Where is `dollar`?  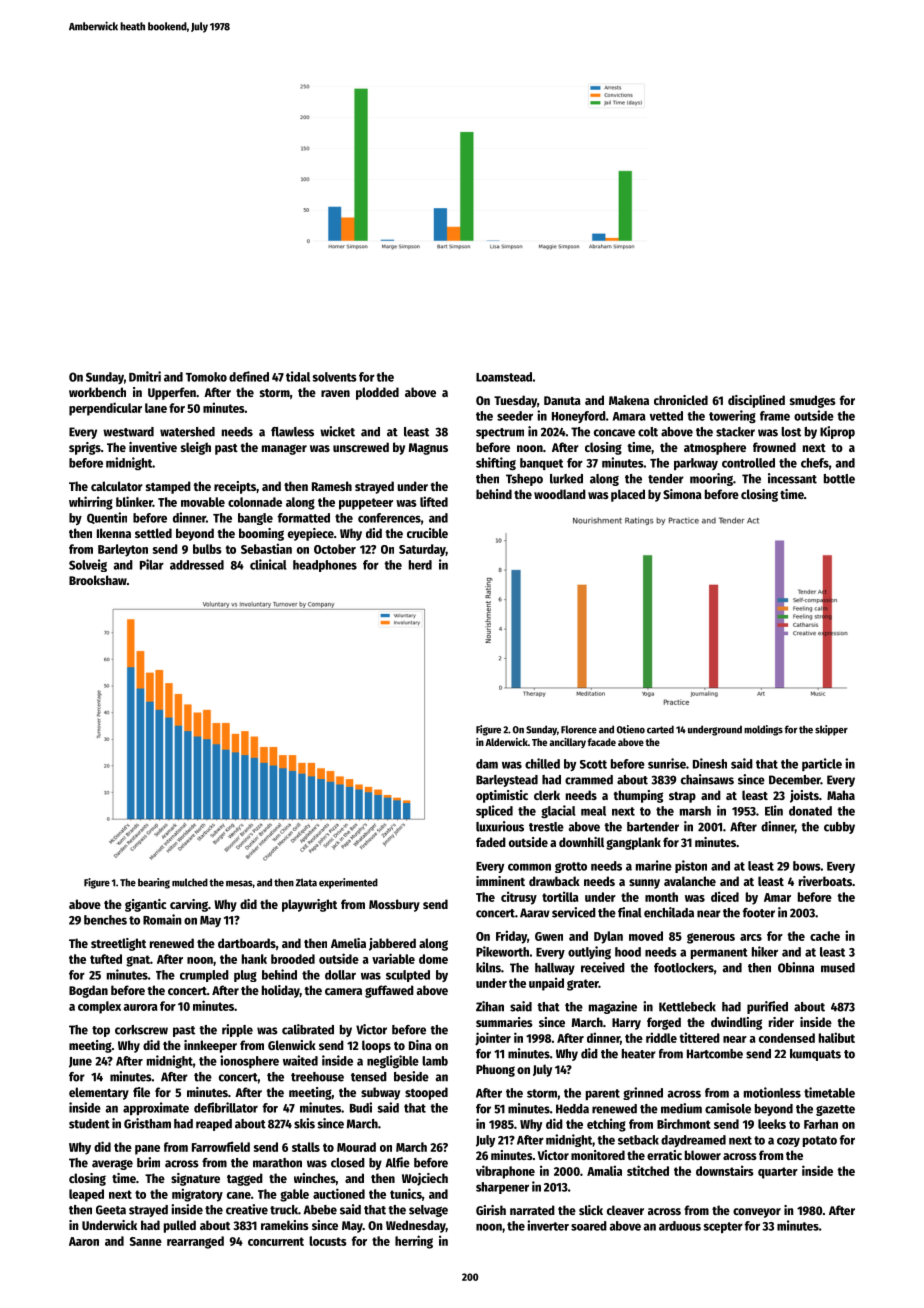 dollar is located at coordinates (340, 975).
